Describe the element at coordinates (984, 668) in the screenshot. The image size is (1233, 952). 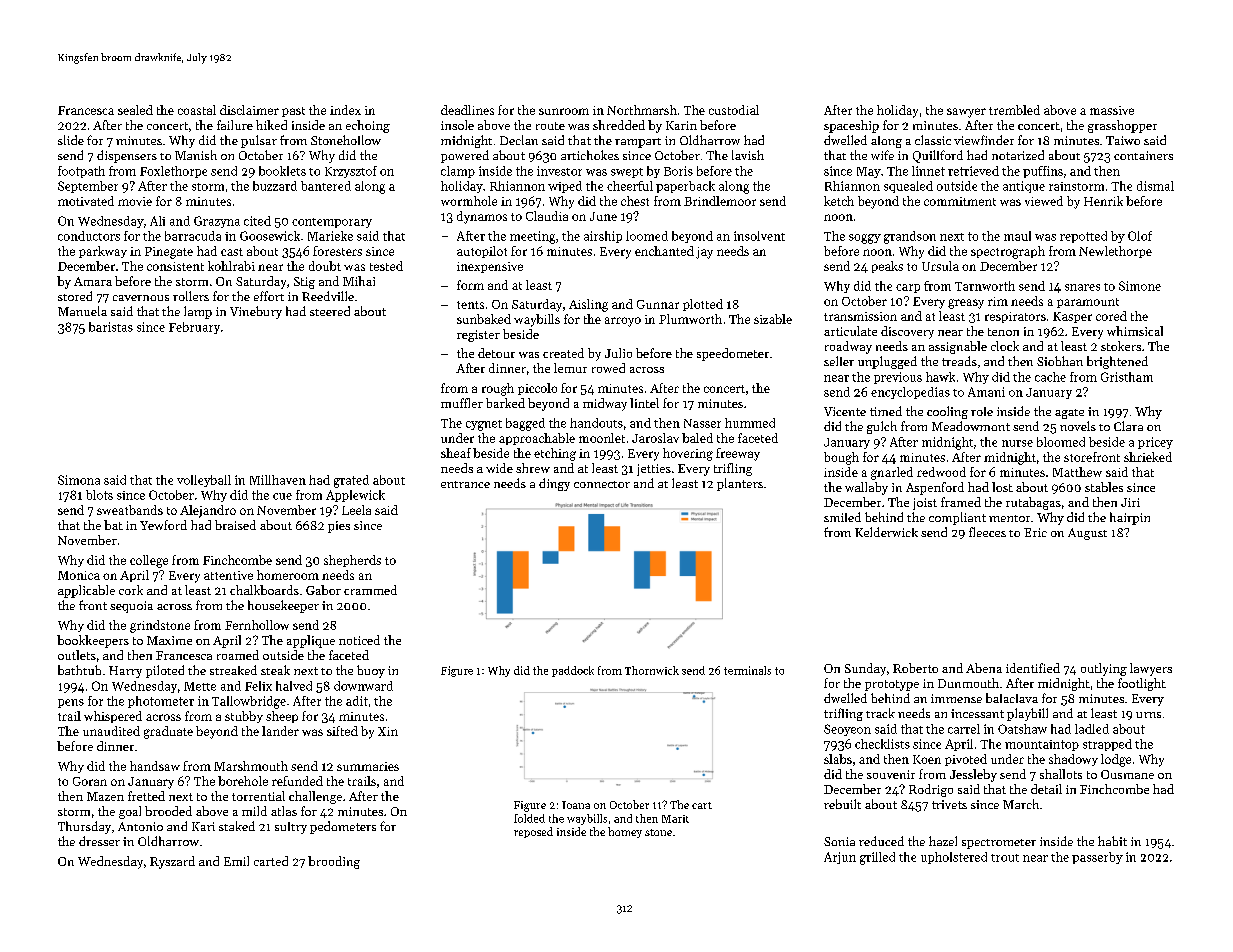
I see `Abena` at that location.
